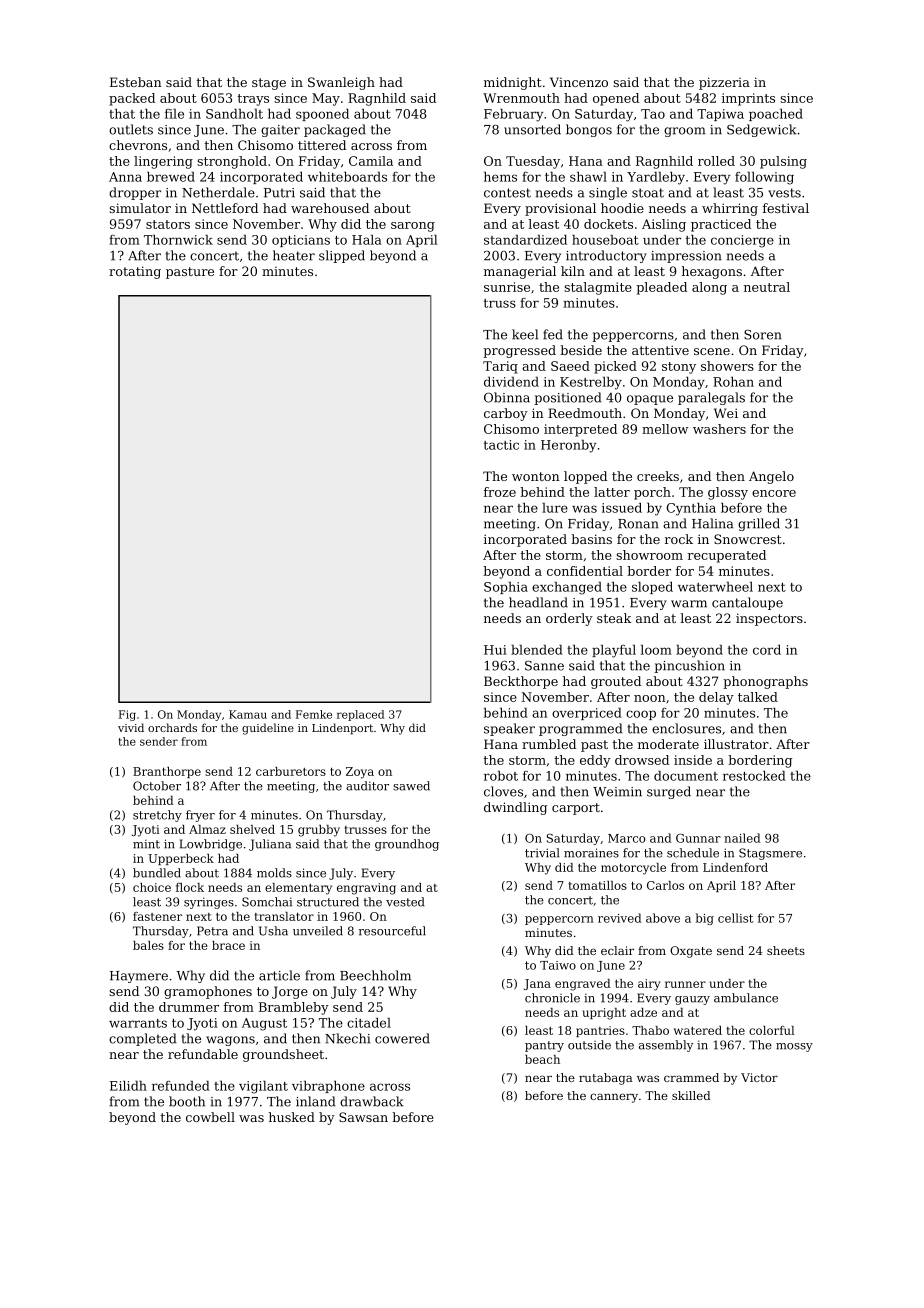  I want to click on waterwheel, so click(715, 587).
